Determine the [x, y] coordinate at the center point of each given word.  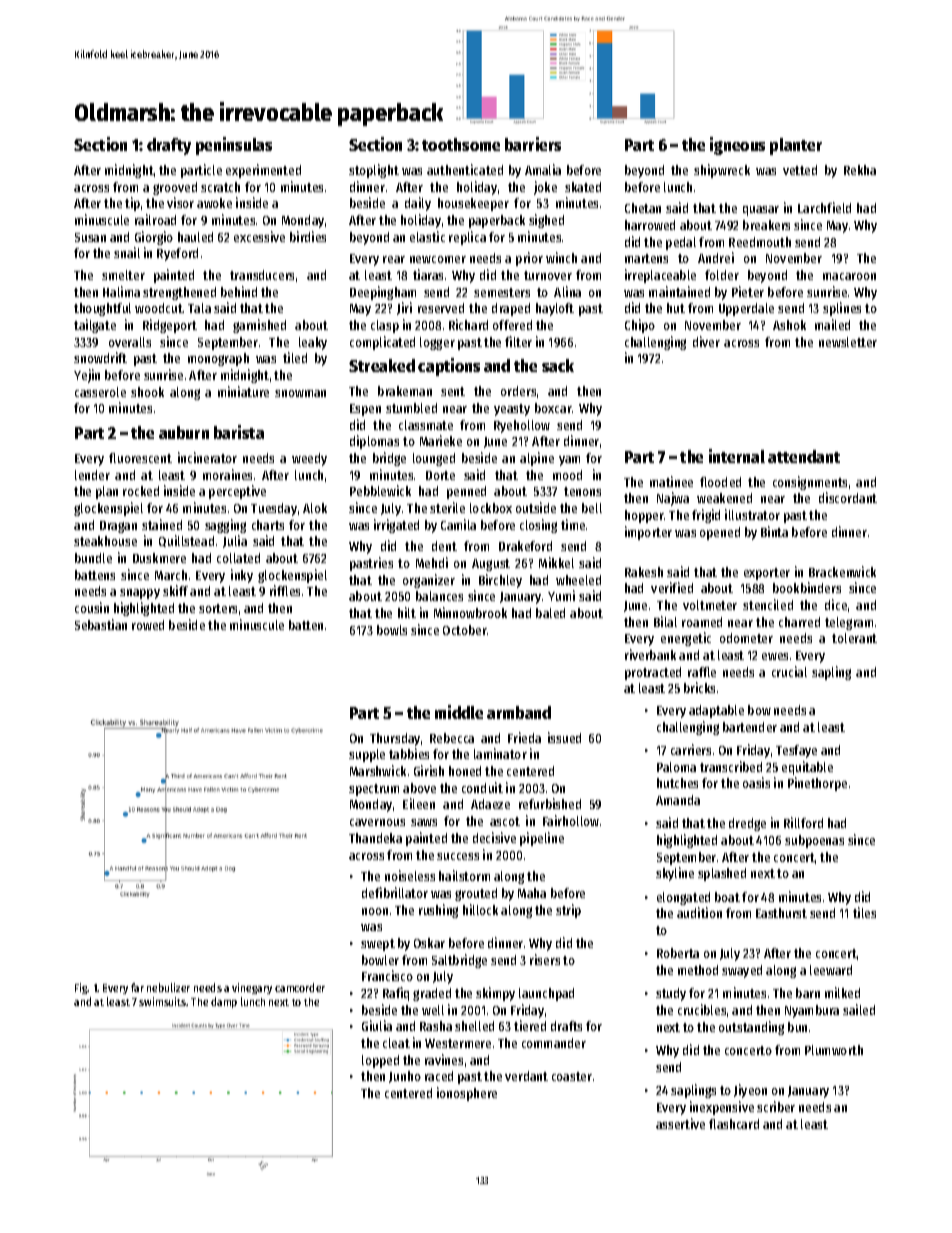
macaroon [849, 276]
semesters [502, 292]
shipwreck [722, 171]
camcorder [300, 987]
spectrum [374, 790]
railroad [155, 219]
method [698, 970]
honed [465, 771]
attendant [804, 456]
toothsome [461, 144]
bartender [750, 727]
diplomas [374, 442]
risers [545, 959]
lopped [380, 1061]
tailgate [95, 326]
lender [92, 475]
